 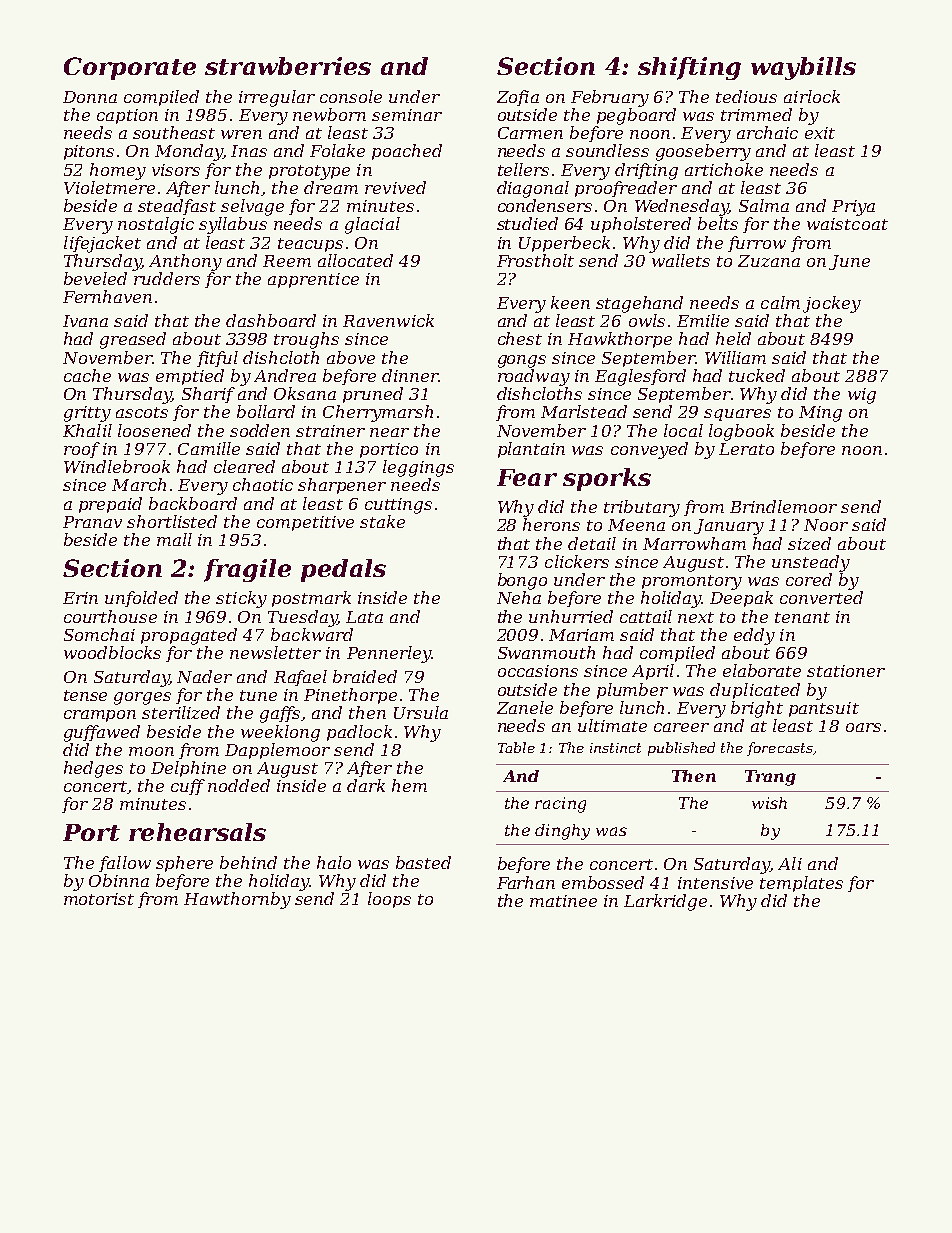 I want to click on Neha, so click(x=519, y=597).
